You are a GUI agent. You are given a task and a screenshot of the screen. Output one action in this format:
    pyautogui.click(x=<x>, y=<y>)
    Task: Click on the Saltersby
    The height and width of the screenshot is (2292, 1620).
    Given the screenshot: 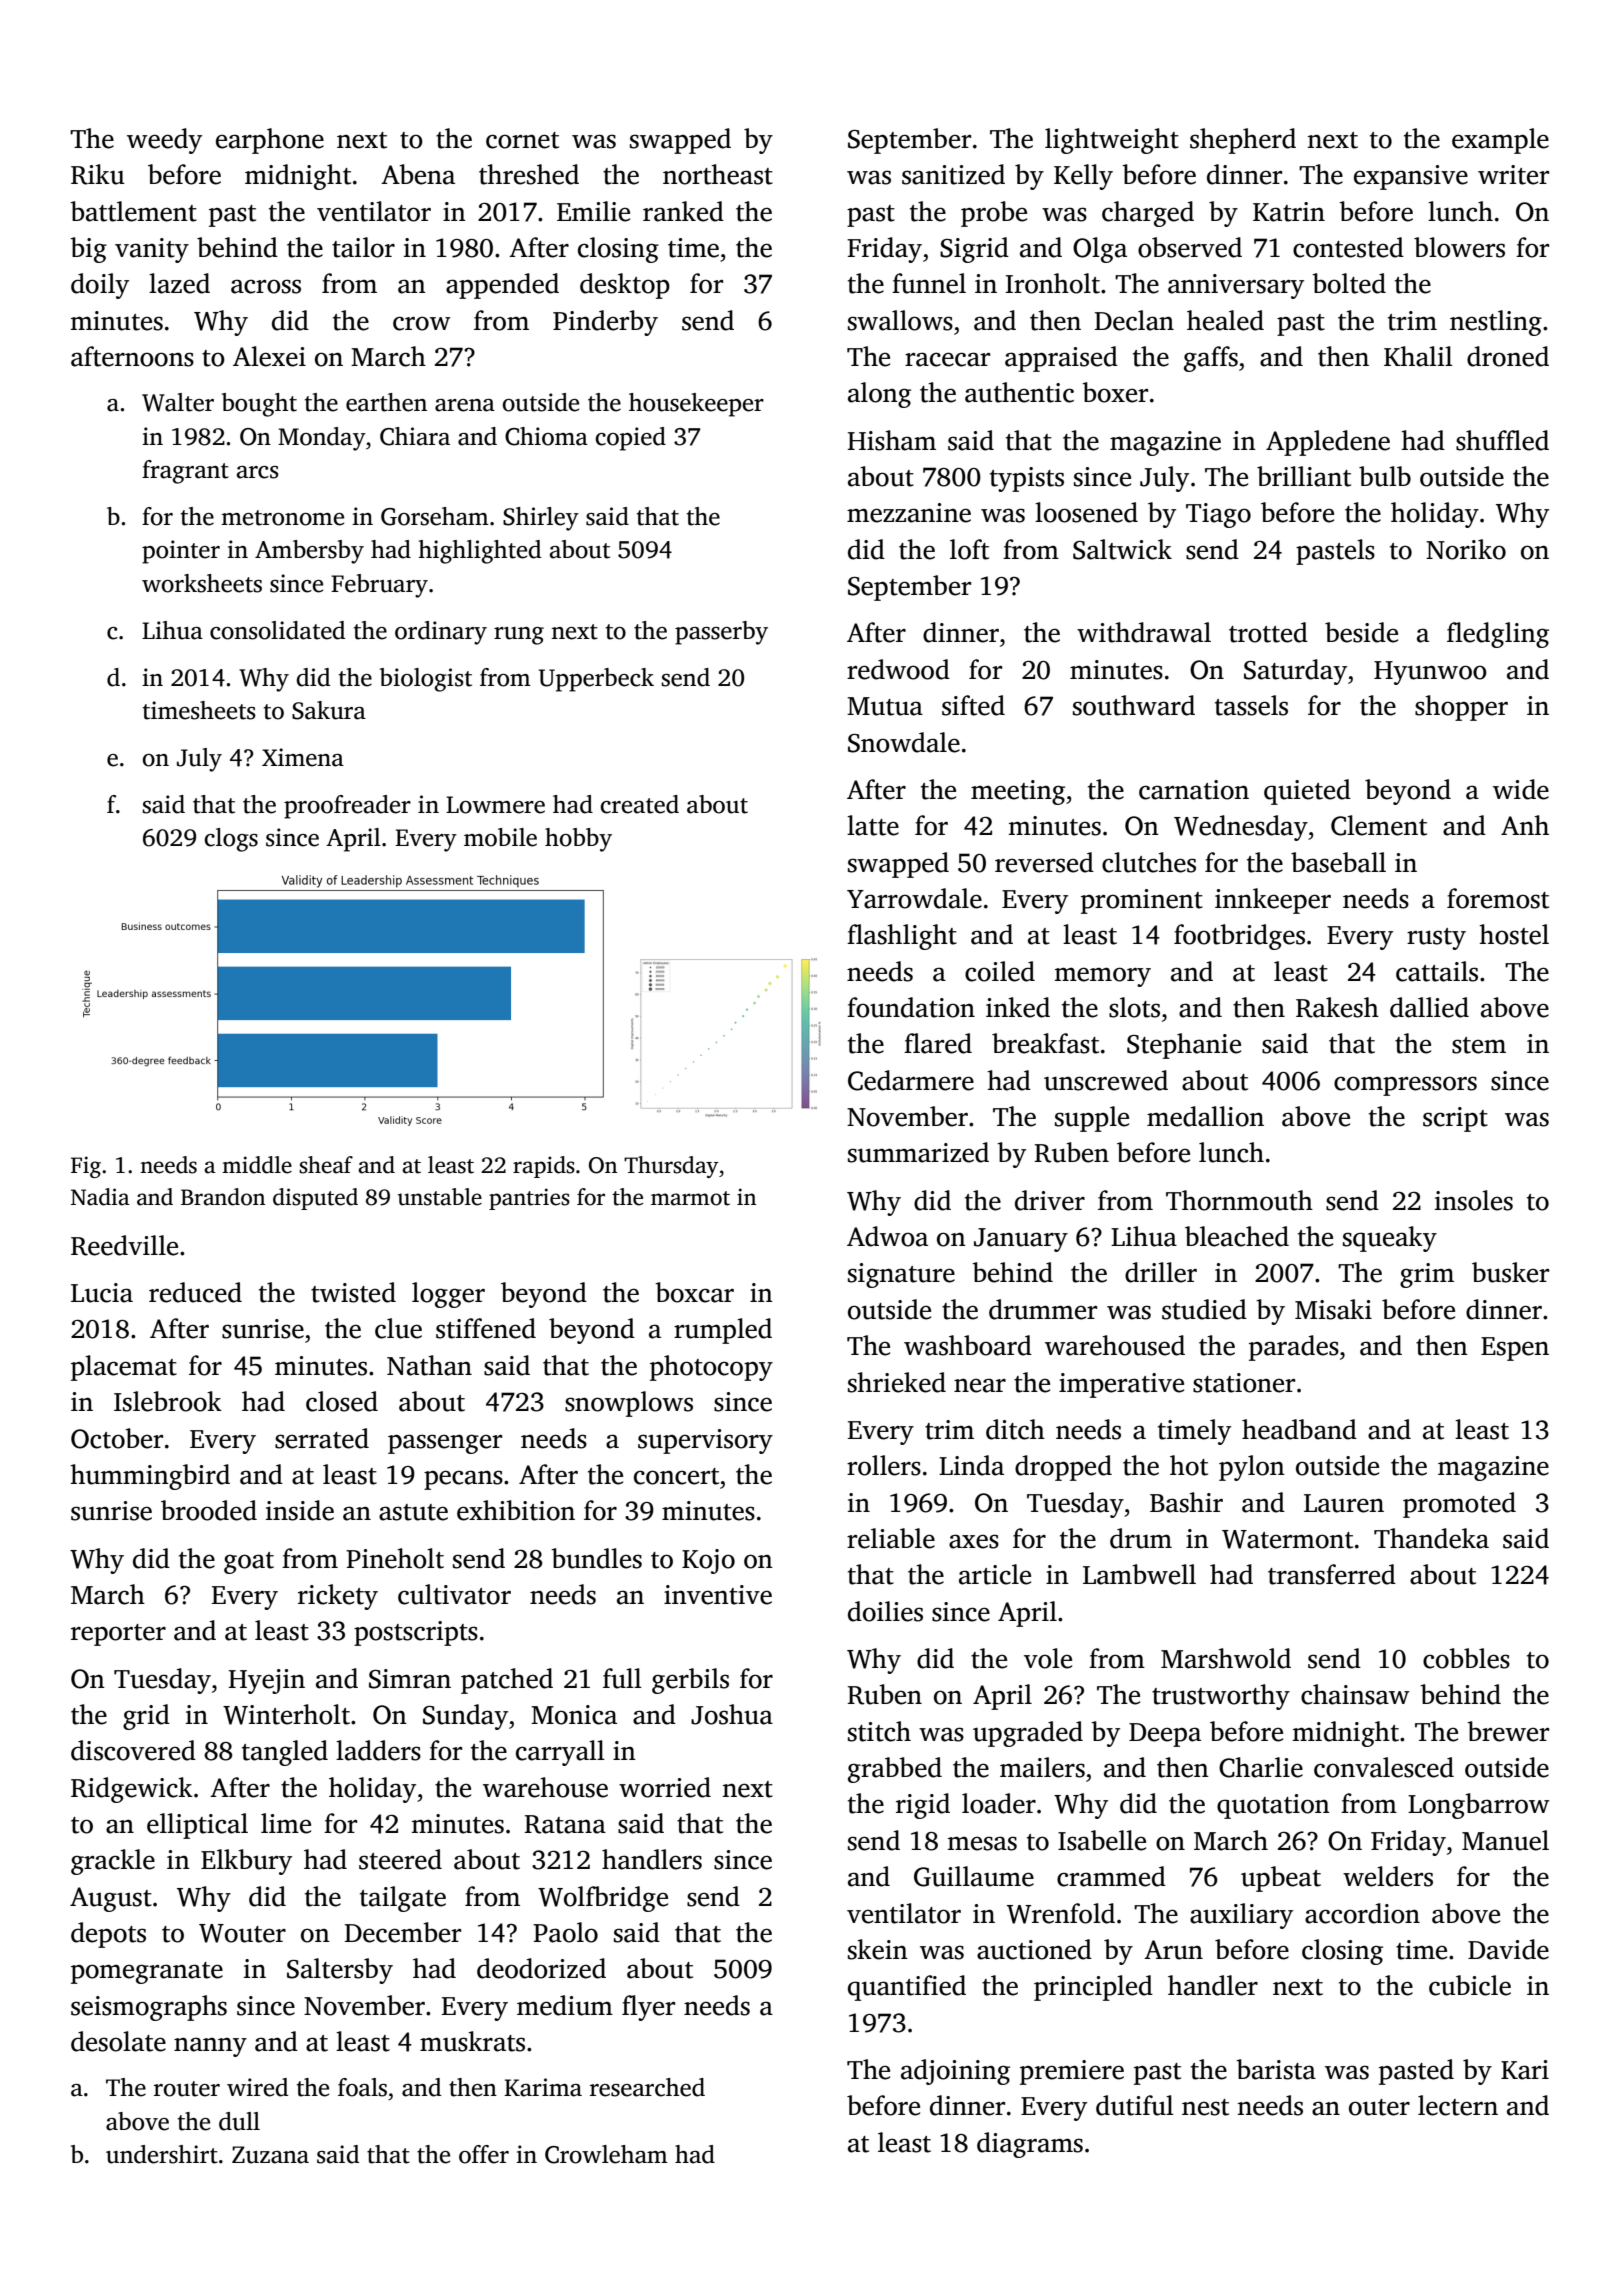 What is the action you would take?
    pyautogui.click(x=340, y=1971)
